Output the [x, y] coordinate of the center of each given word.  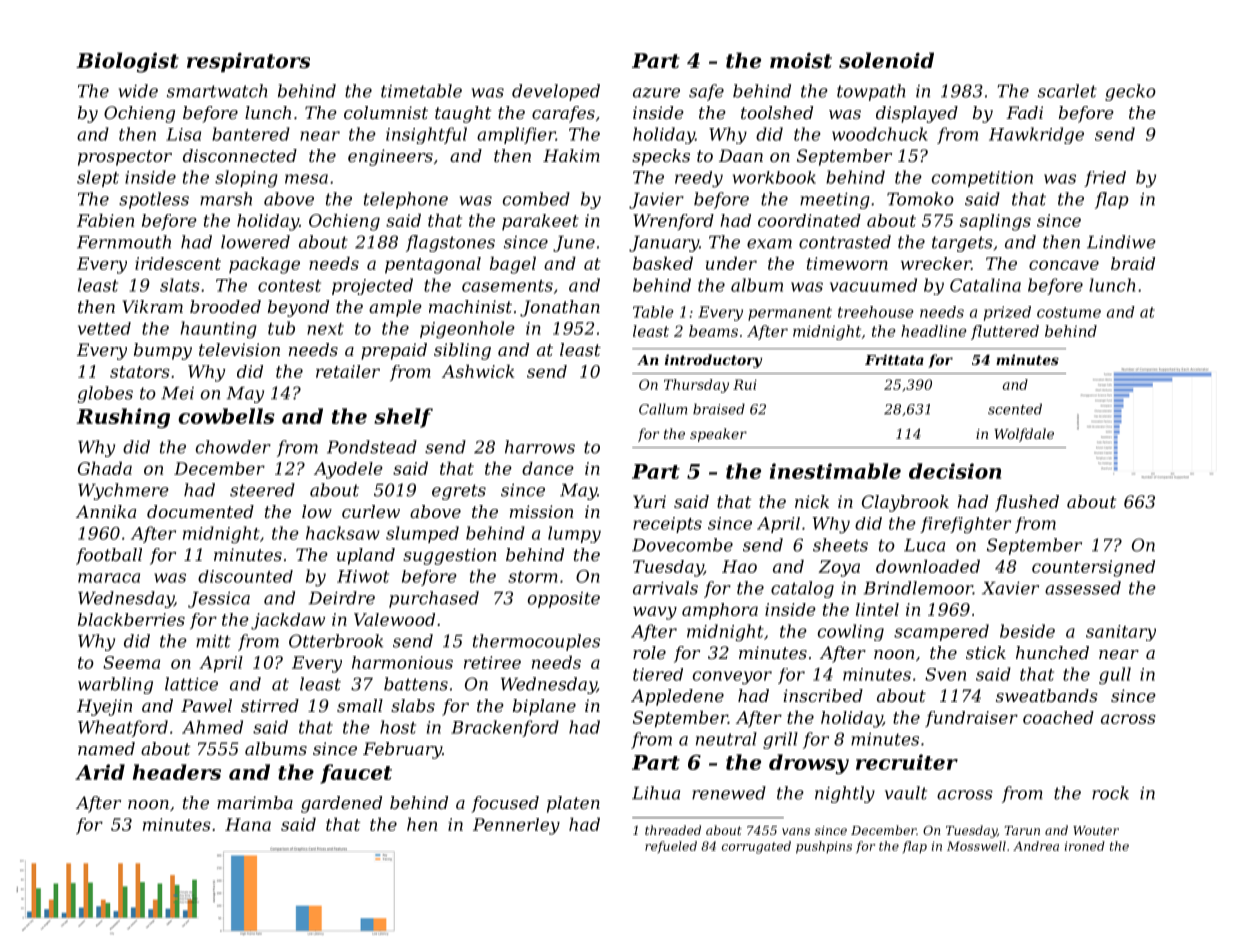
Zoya [839, 568]
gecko [1130, 92]
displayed [917, 114]
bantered [251, 134]
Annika [106, 511]
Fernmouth [124, 242]
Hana [248, 824]
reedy [699, 179]
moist [801, 60]
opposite [564, 600]
